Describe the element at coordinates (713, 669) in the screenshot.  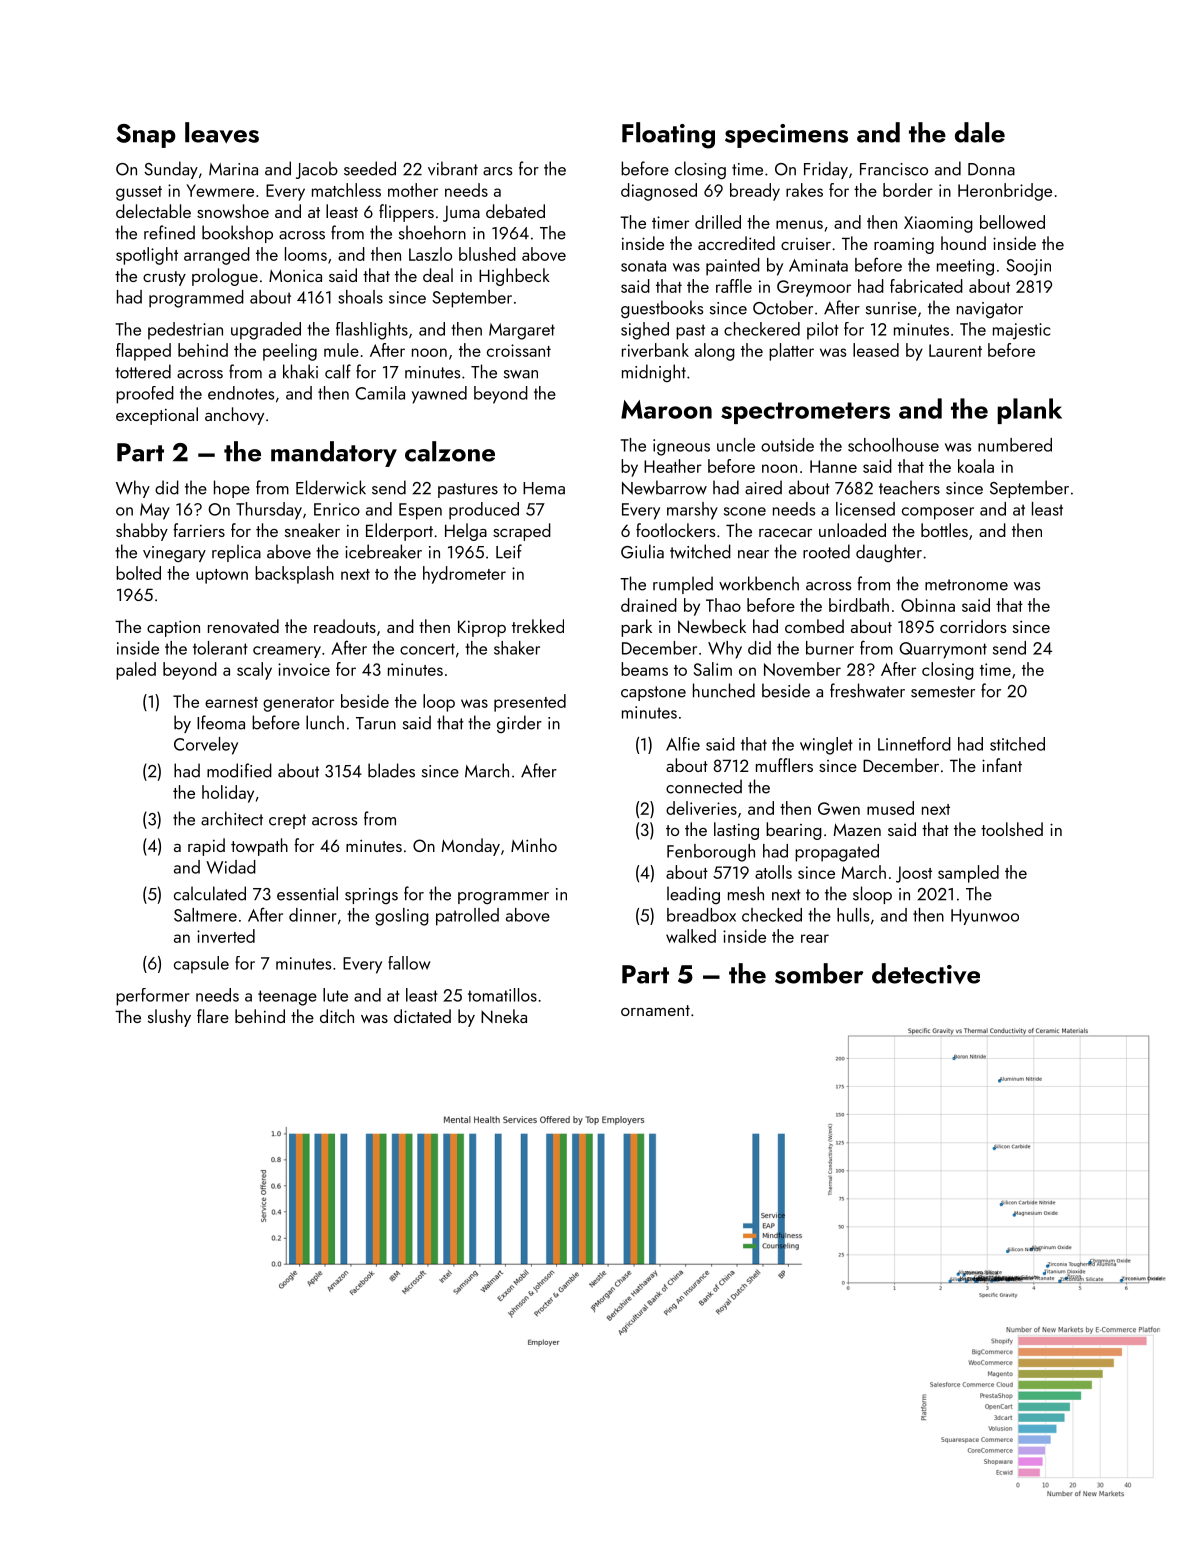
I see `Salim` at that location.
